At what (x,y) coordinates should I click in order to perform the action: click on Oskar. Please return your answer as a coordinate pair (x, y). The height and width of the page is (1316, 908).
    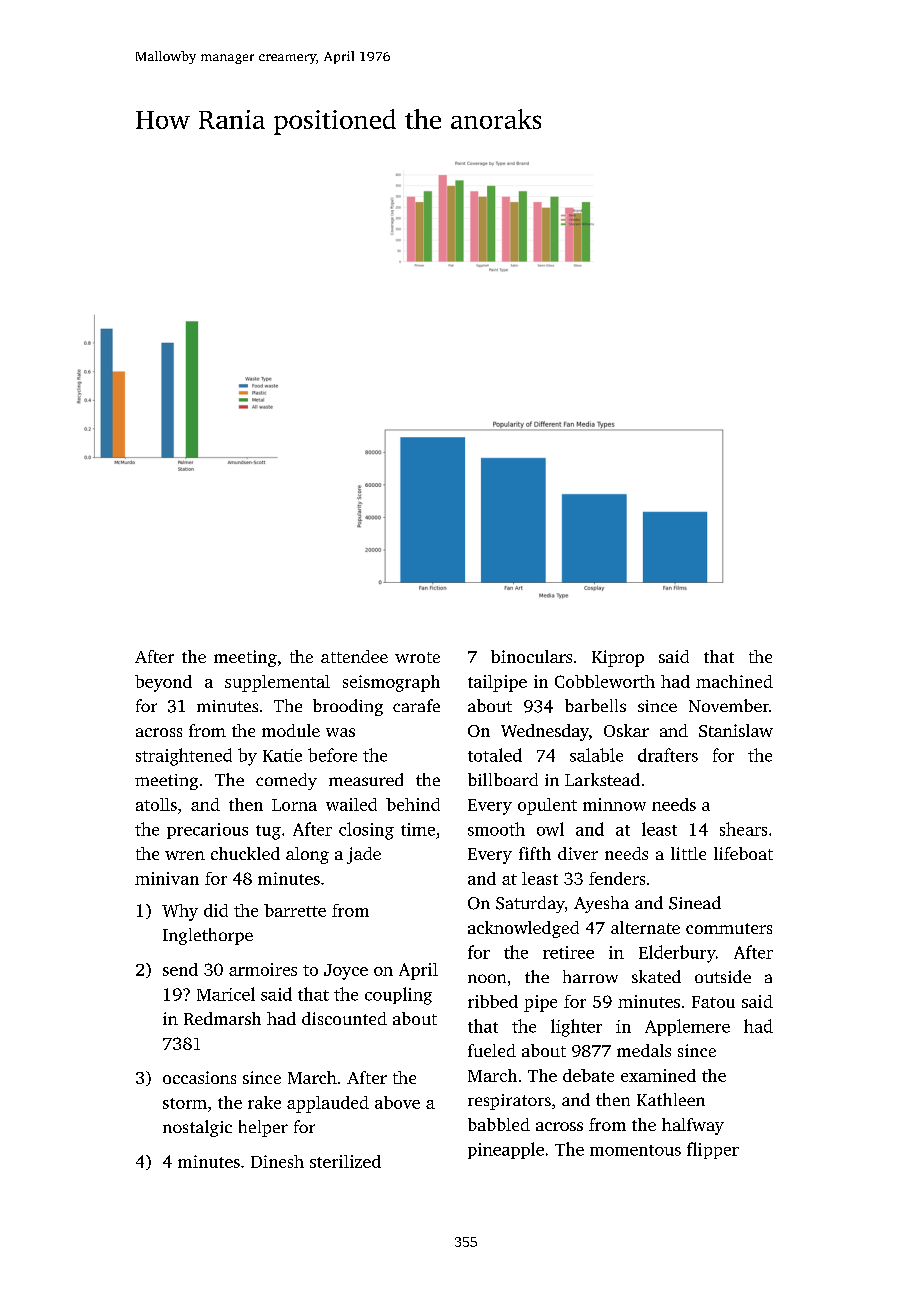
    Looking at the image, I should click on (626, 730).
